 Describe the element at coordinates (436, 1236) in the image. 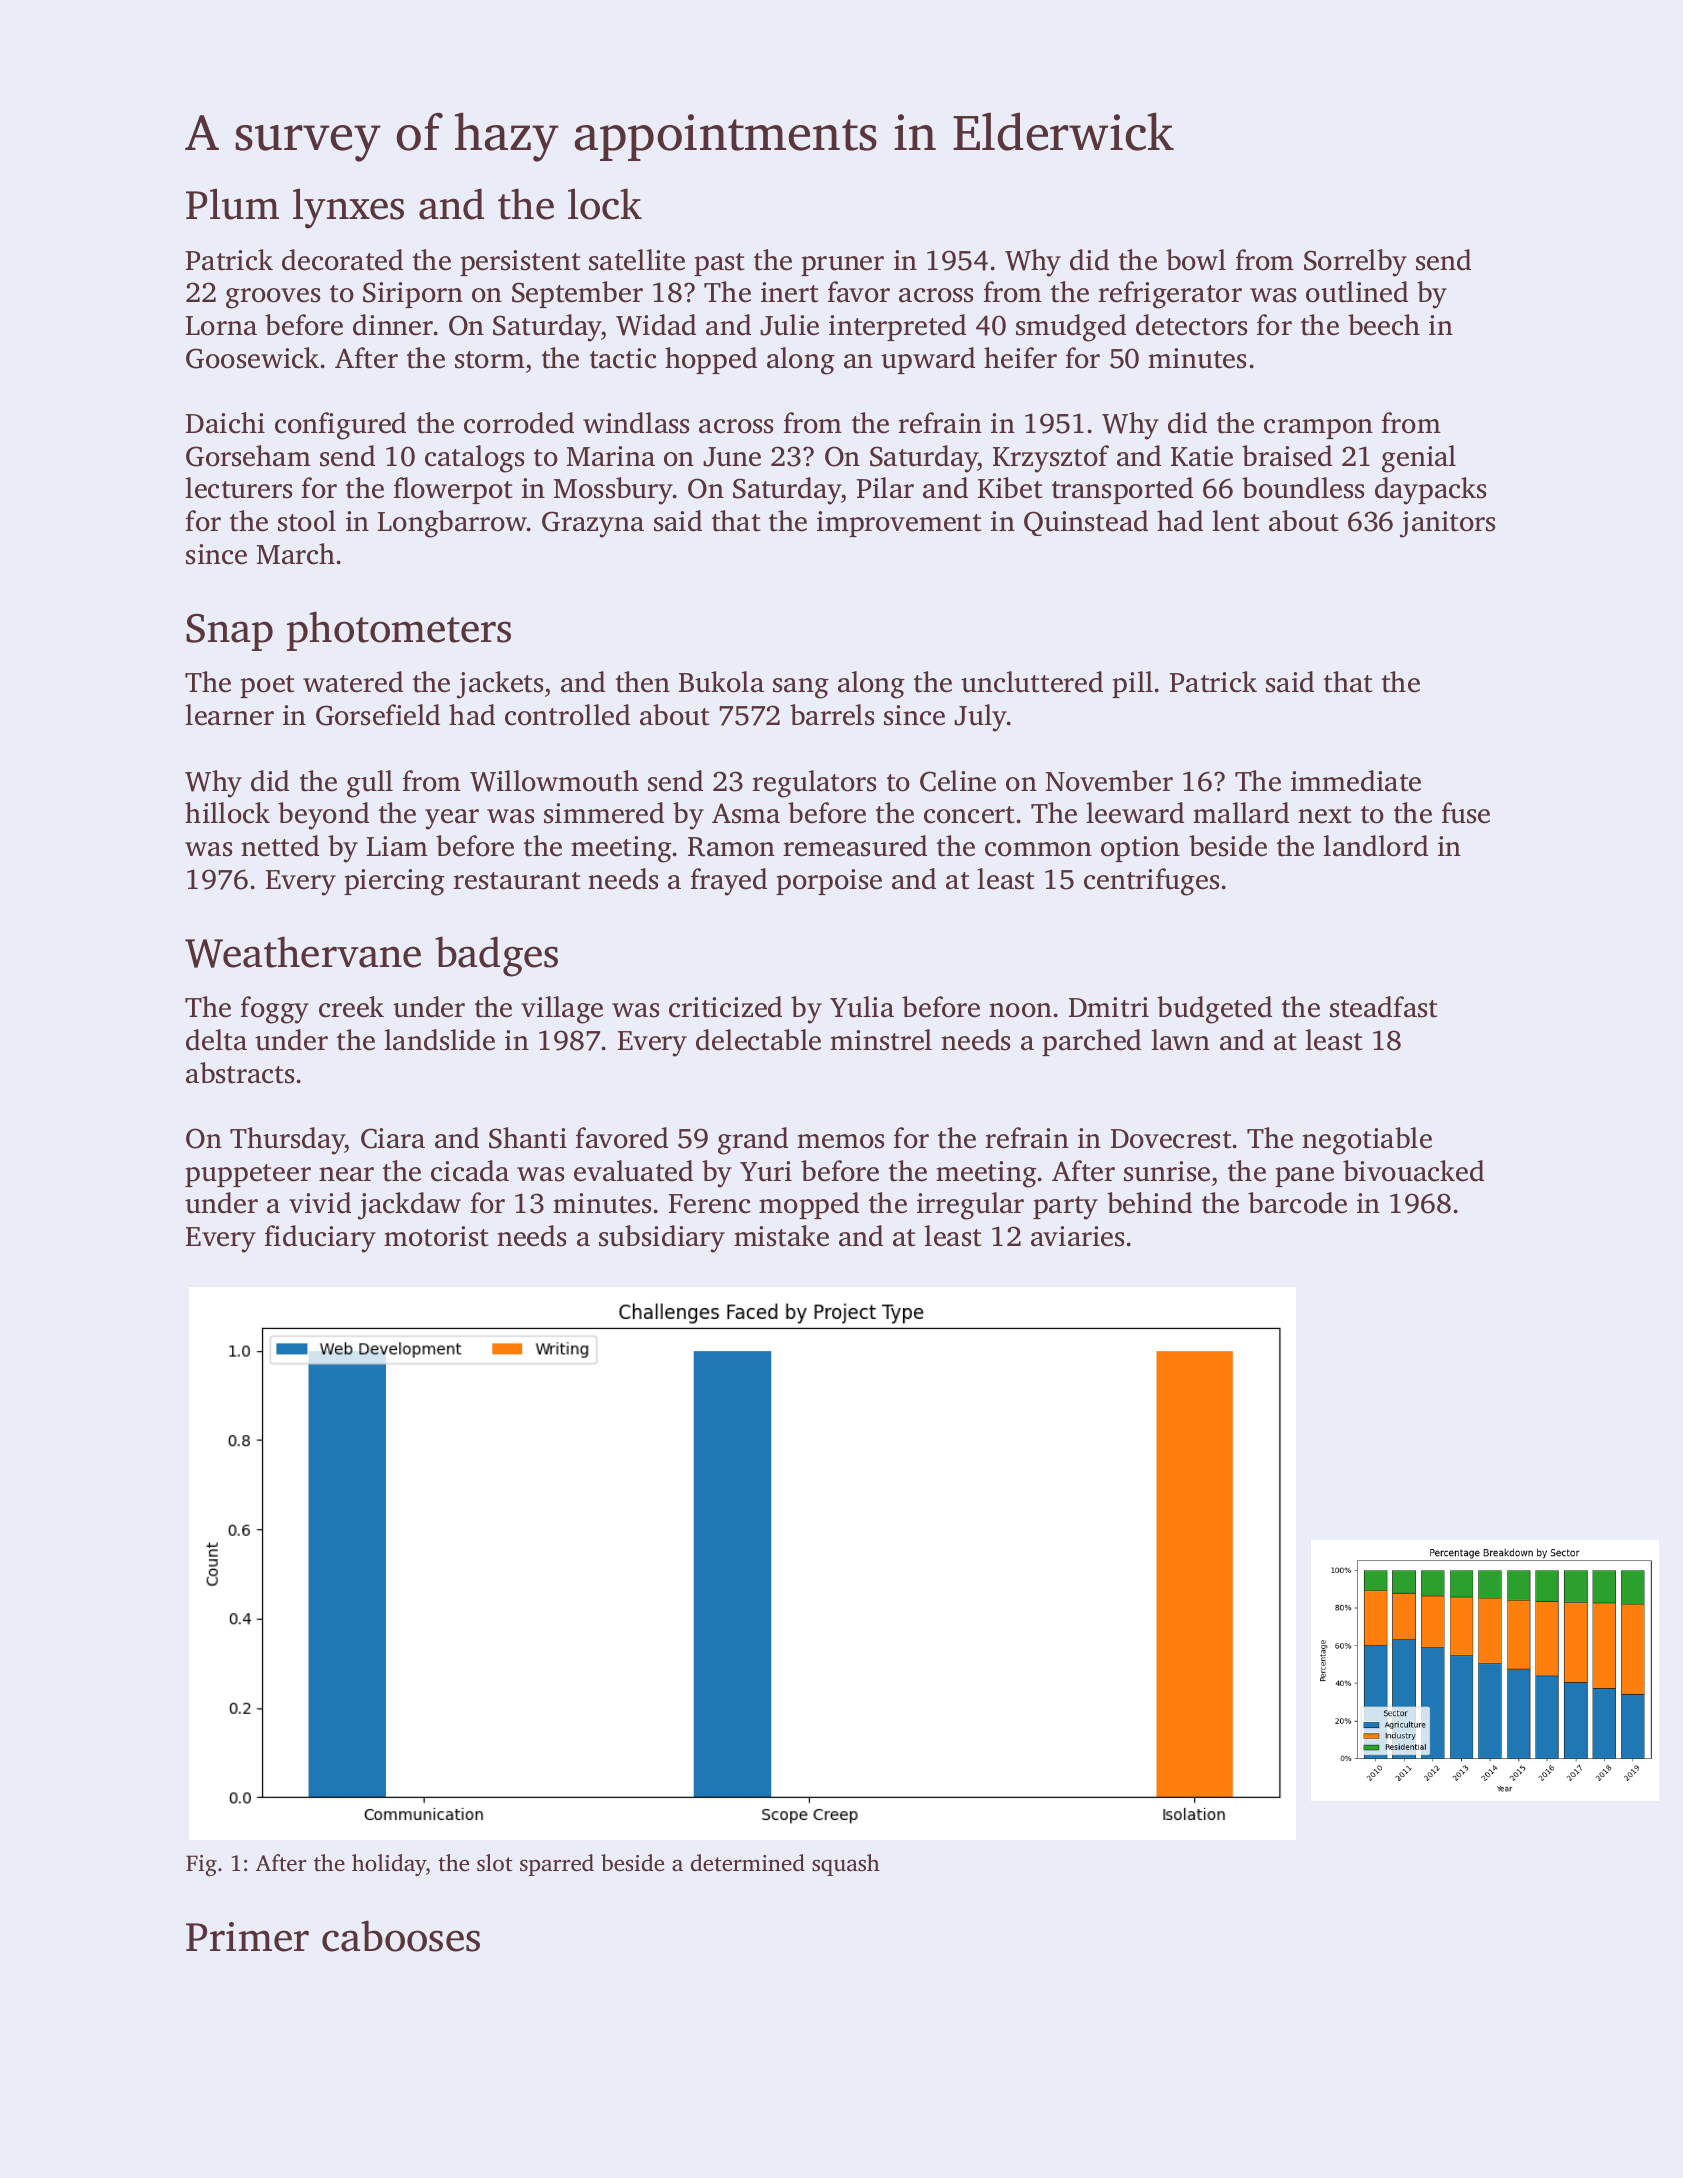

I see `motorist` at that location.
